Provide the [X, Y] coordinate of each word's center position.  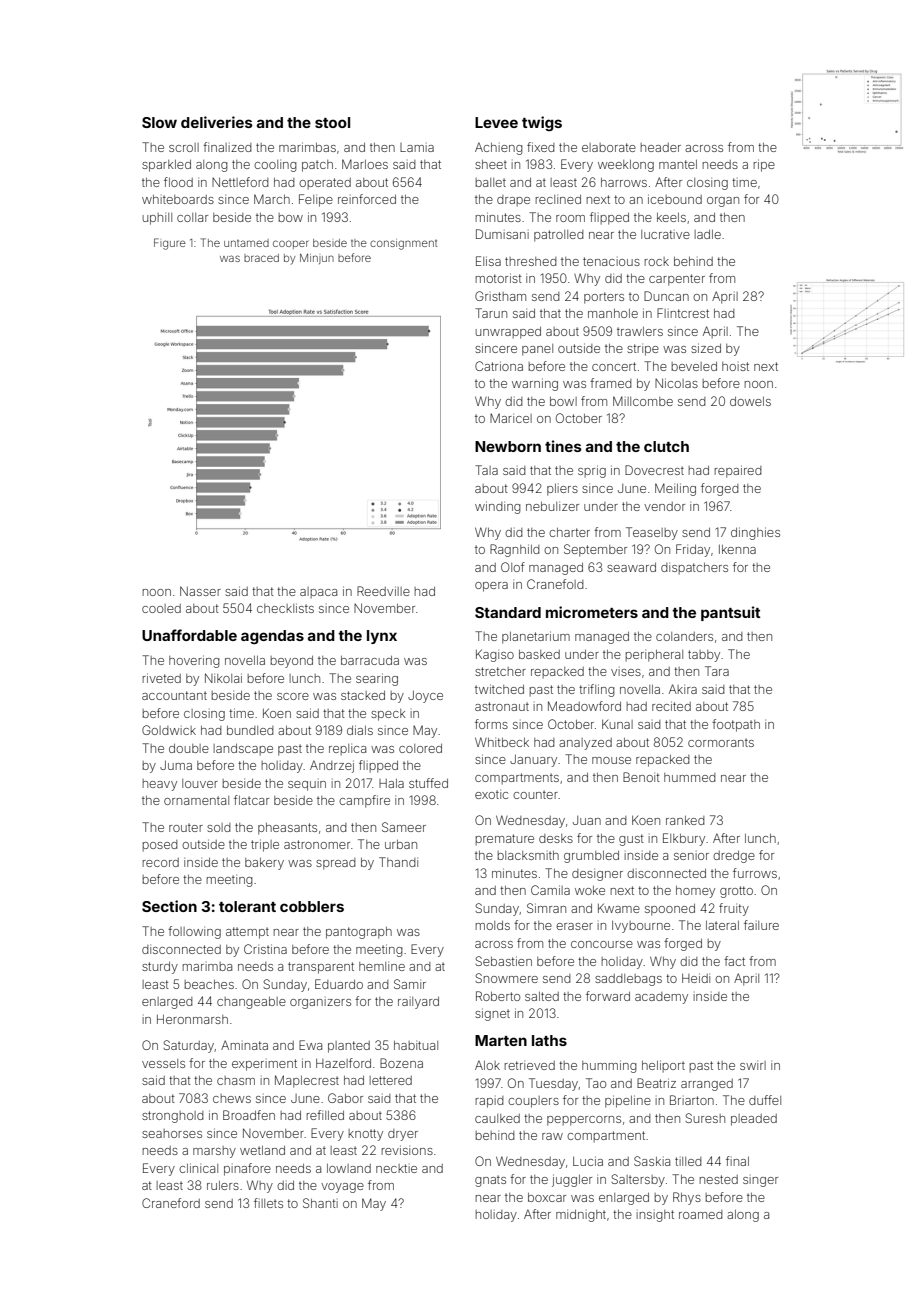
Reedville [383, 591]
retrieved [530, 1065]
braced [261, 258]
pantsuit [730, 613]
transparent [321, 968]
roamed [701, 1214]
